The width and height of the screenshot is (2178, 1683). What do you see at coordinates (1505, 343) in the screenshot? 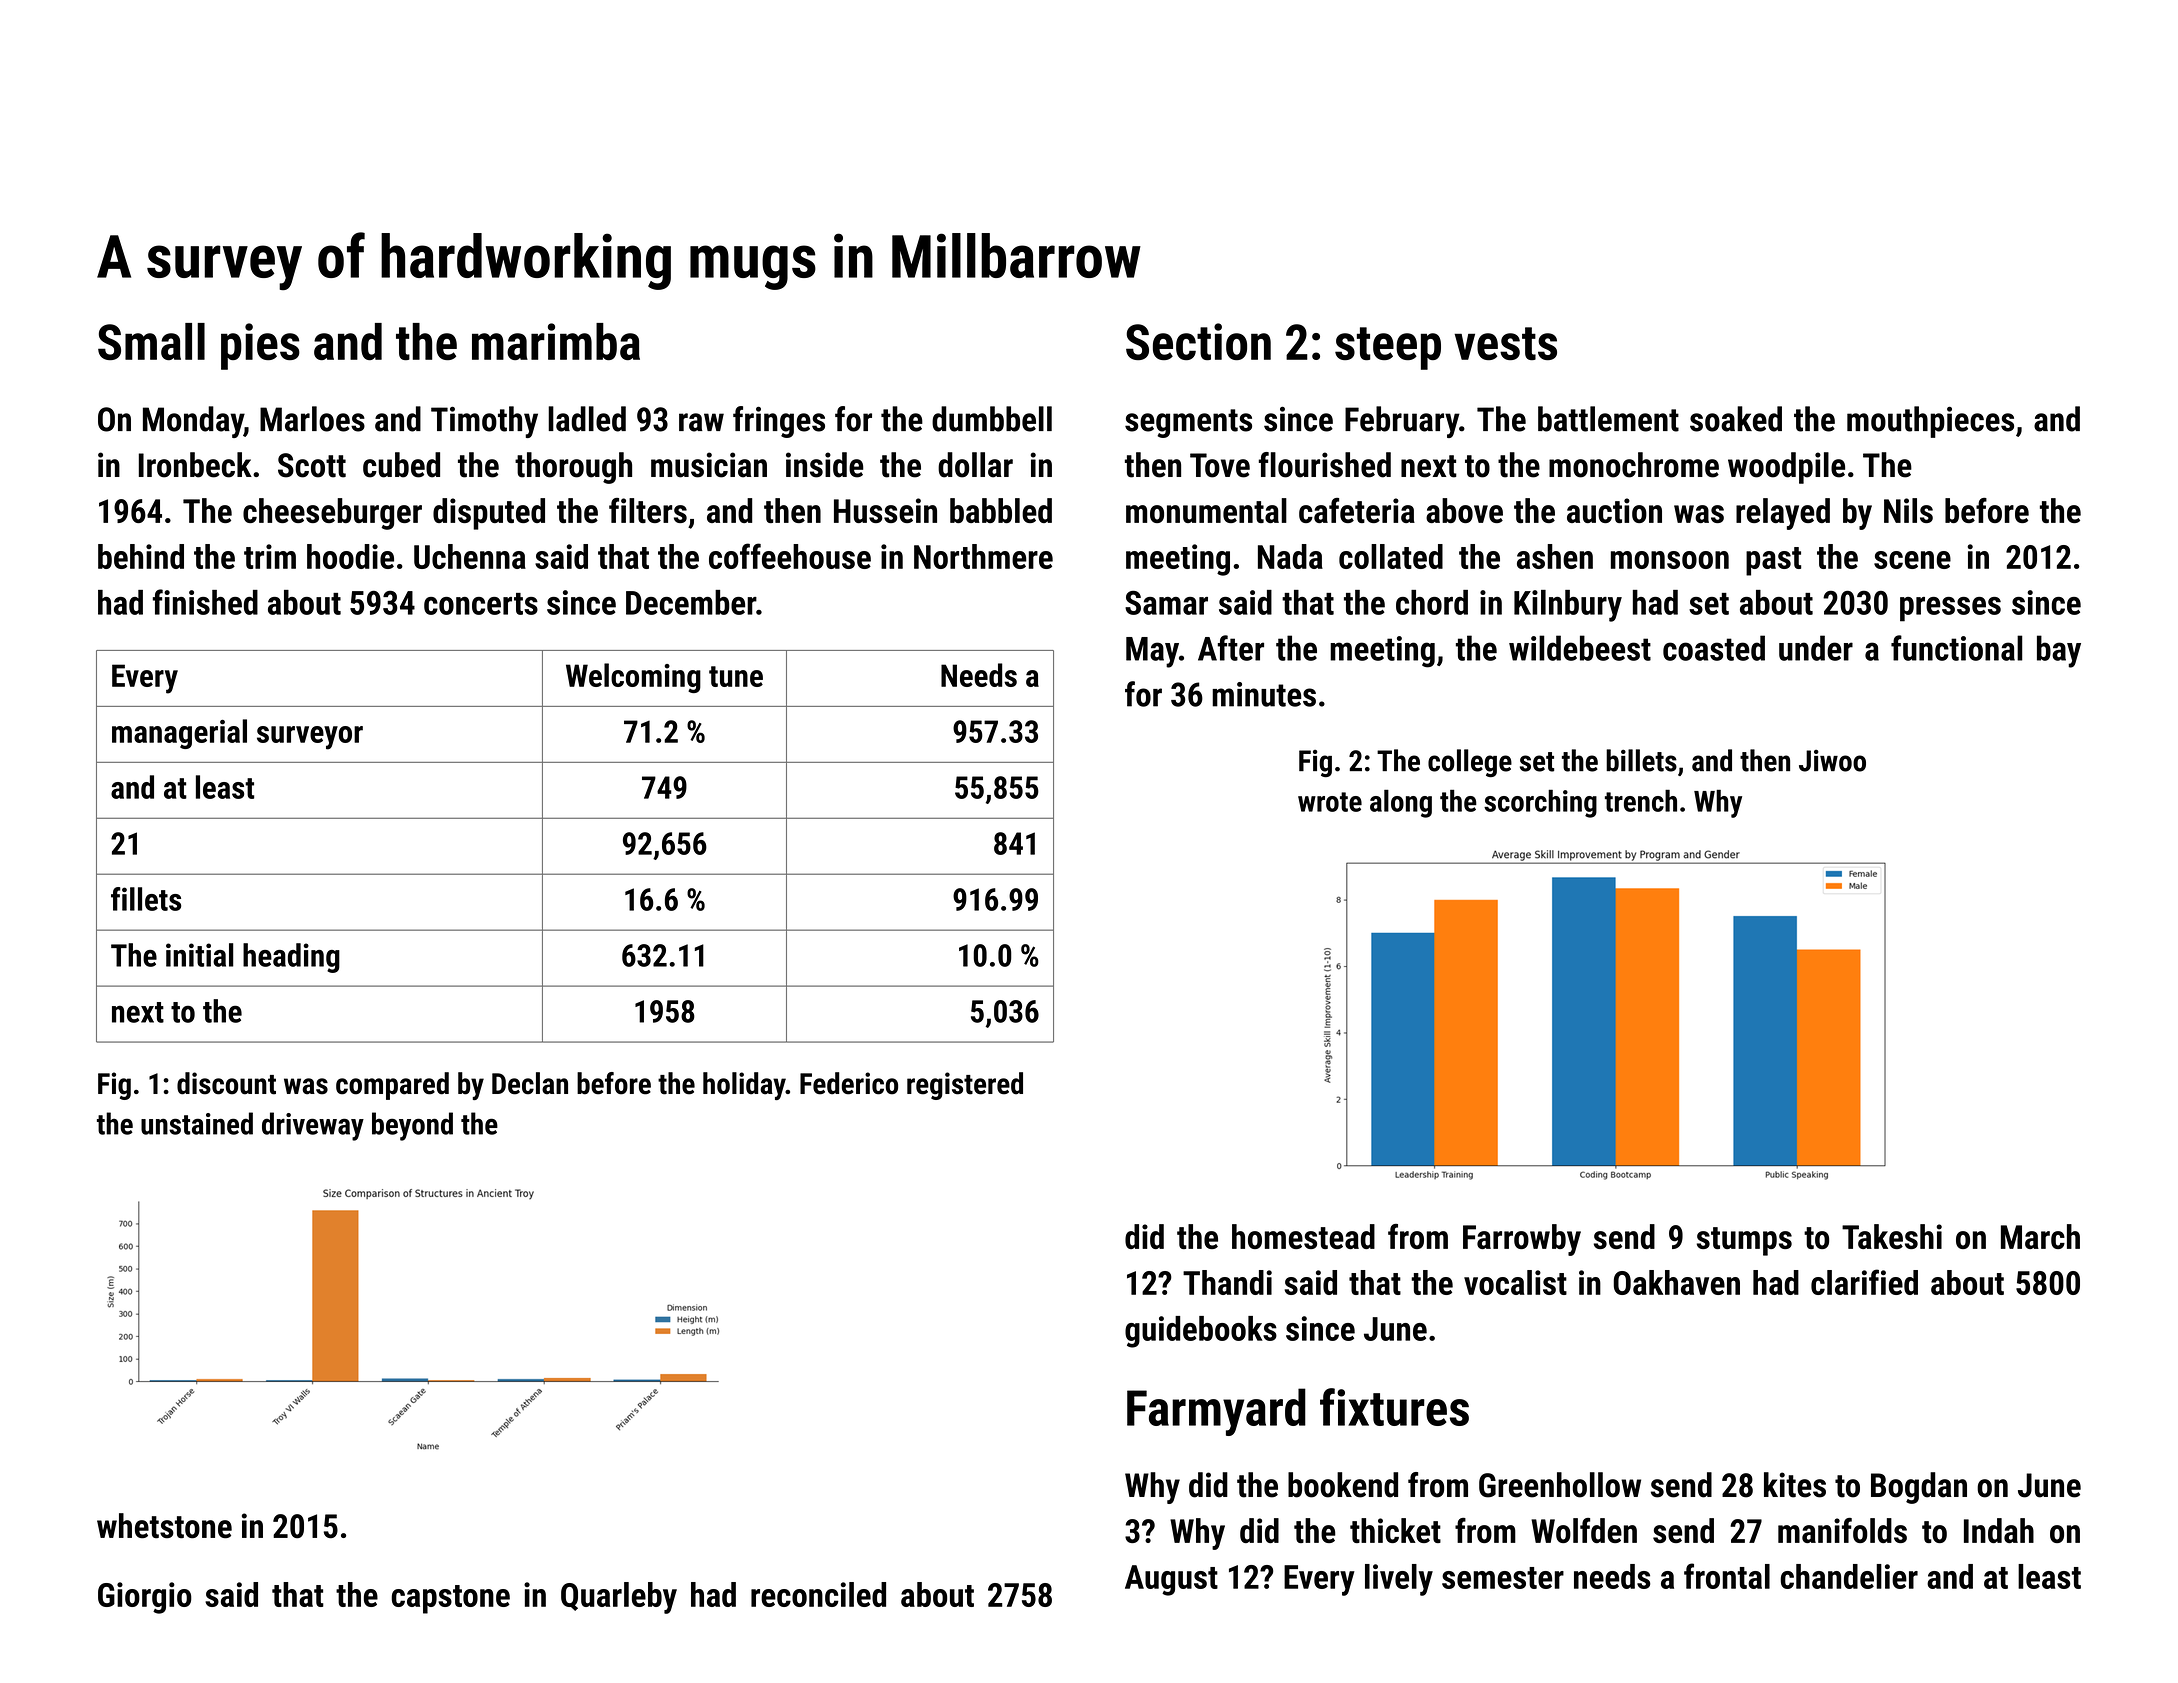
I see `vests` at bounding box center [1505, 343].
